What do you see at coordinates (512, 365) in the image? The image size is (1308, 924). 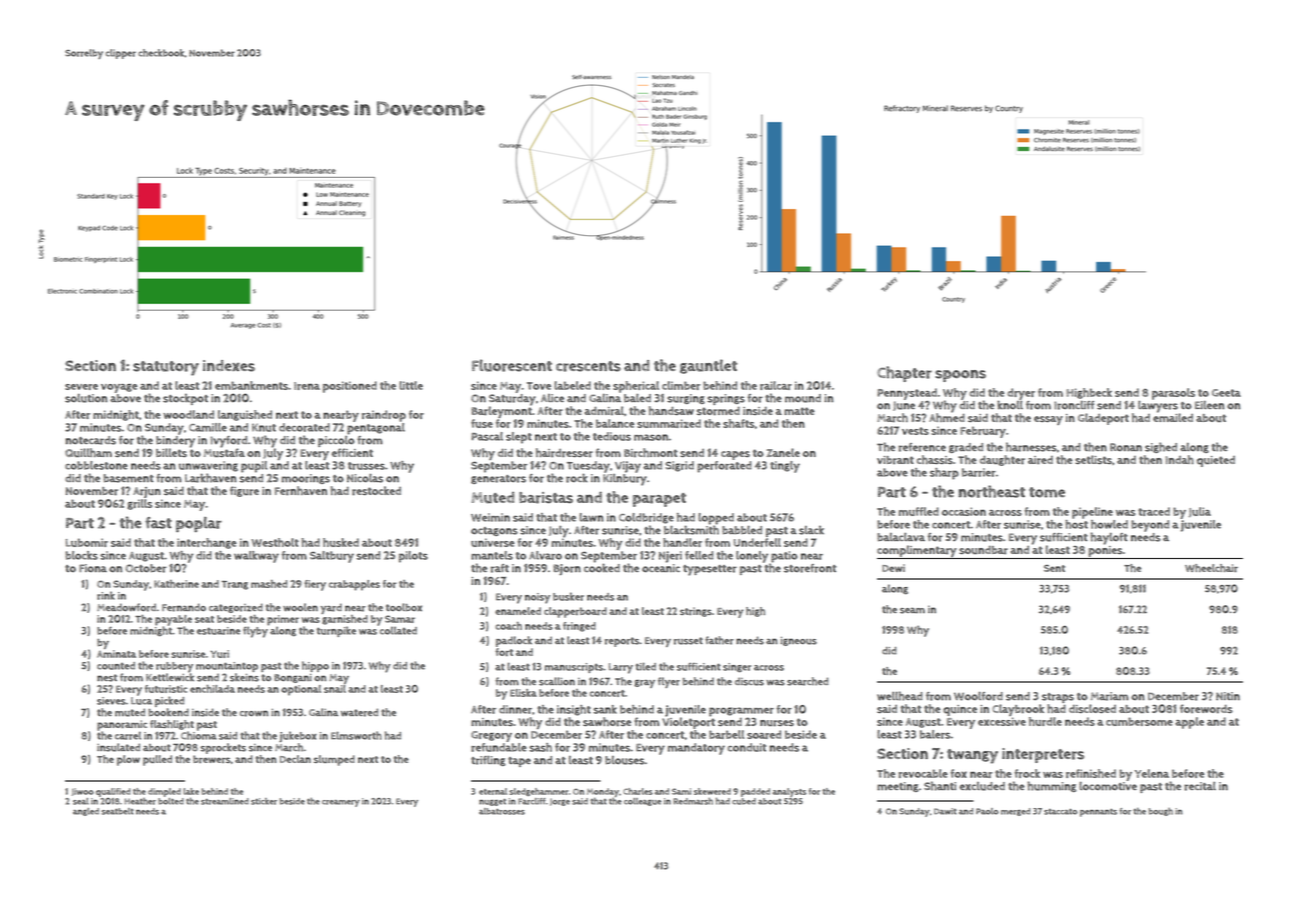 I see `Fluorescent` at bounding box center [512, 365].
